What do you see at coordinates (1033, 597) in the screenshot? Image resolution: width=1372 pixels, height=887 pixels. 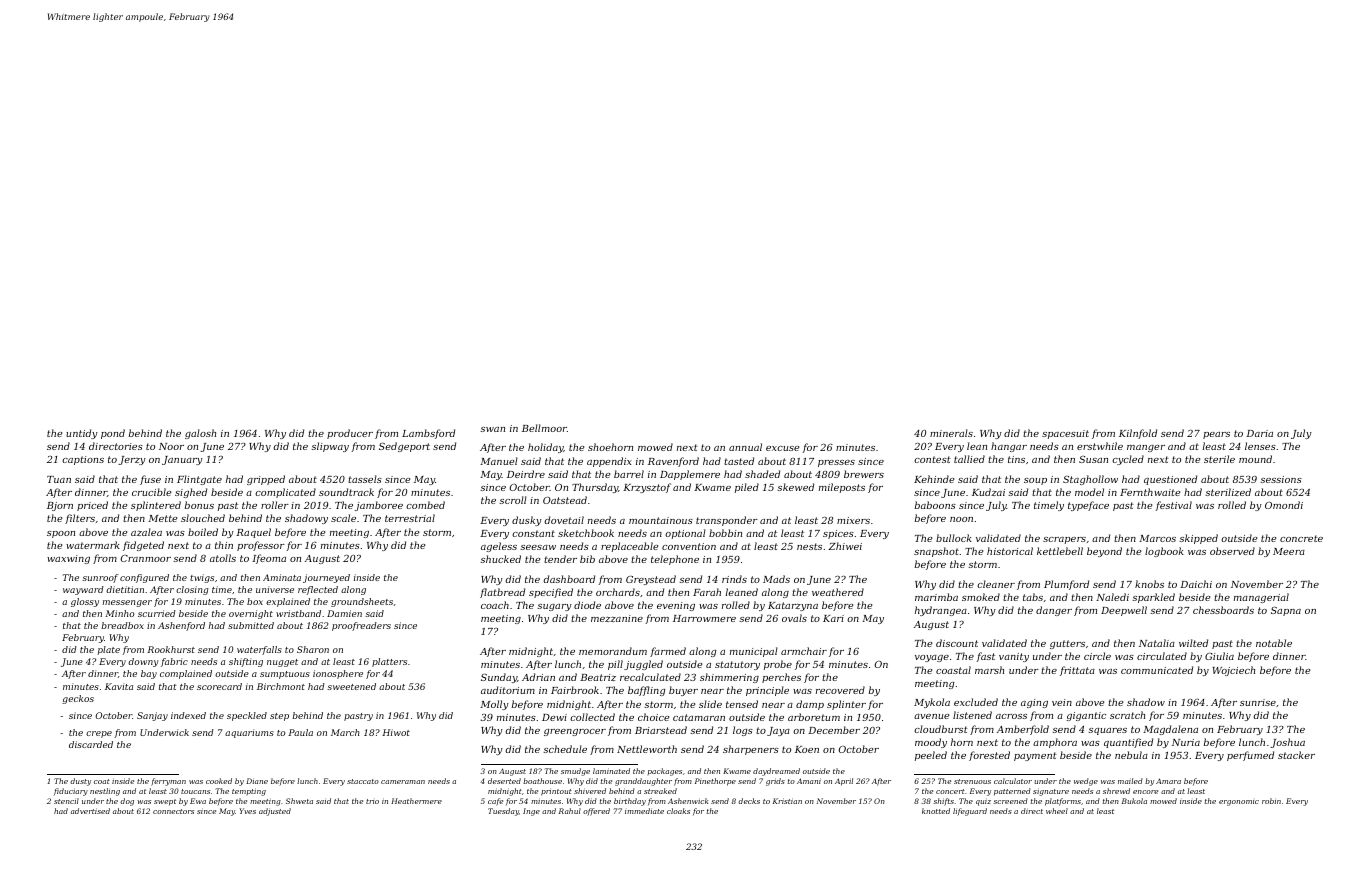 I see `tabs` at bounding box center [1033, 597].
